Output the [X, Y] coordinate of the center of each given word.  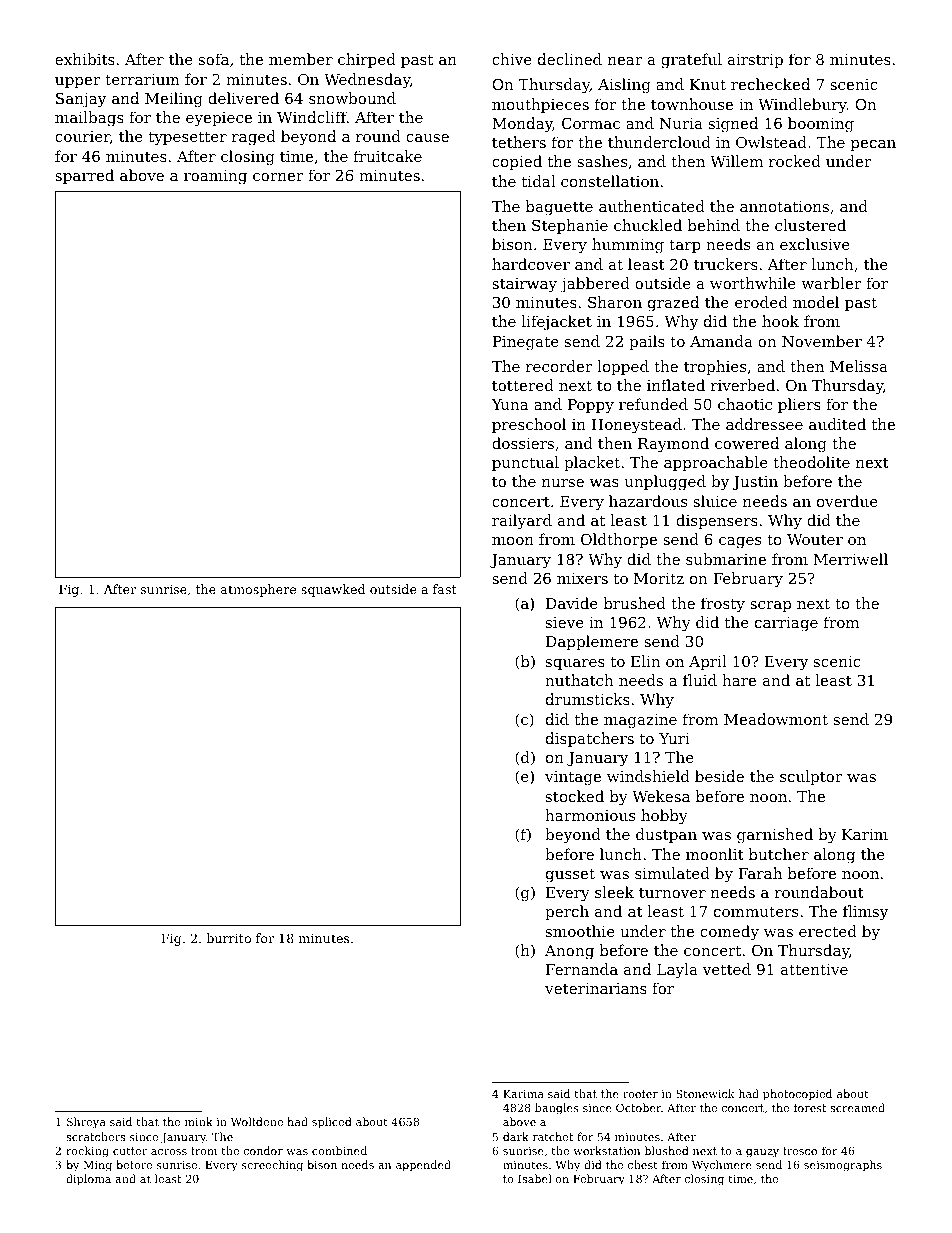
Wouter [815, 539]
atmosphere [258, 590]
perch [567, 912]
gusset [570, 875]
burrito [229, 938]
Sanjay [81, 100]
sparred [84, 176]
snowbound [352, 98]
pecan [873, 145]
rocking [87, 1152]
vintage [573, 778]
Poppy [591, 406]
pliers [799, 405]
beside [719, 776]
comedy [729, 933]
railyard [522, 522]
